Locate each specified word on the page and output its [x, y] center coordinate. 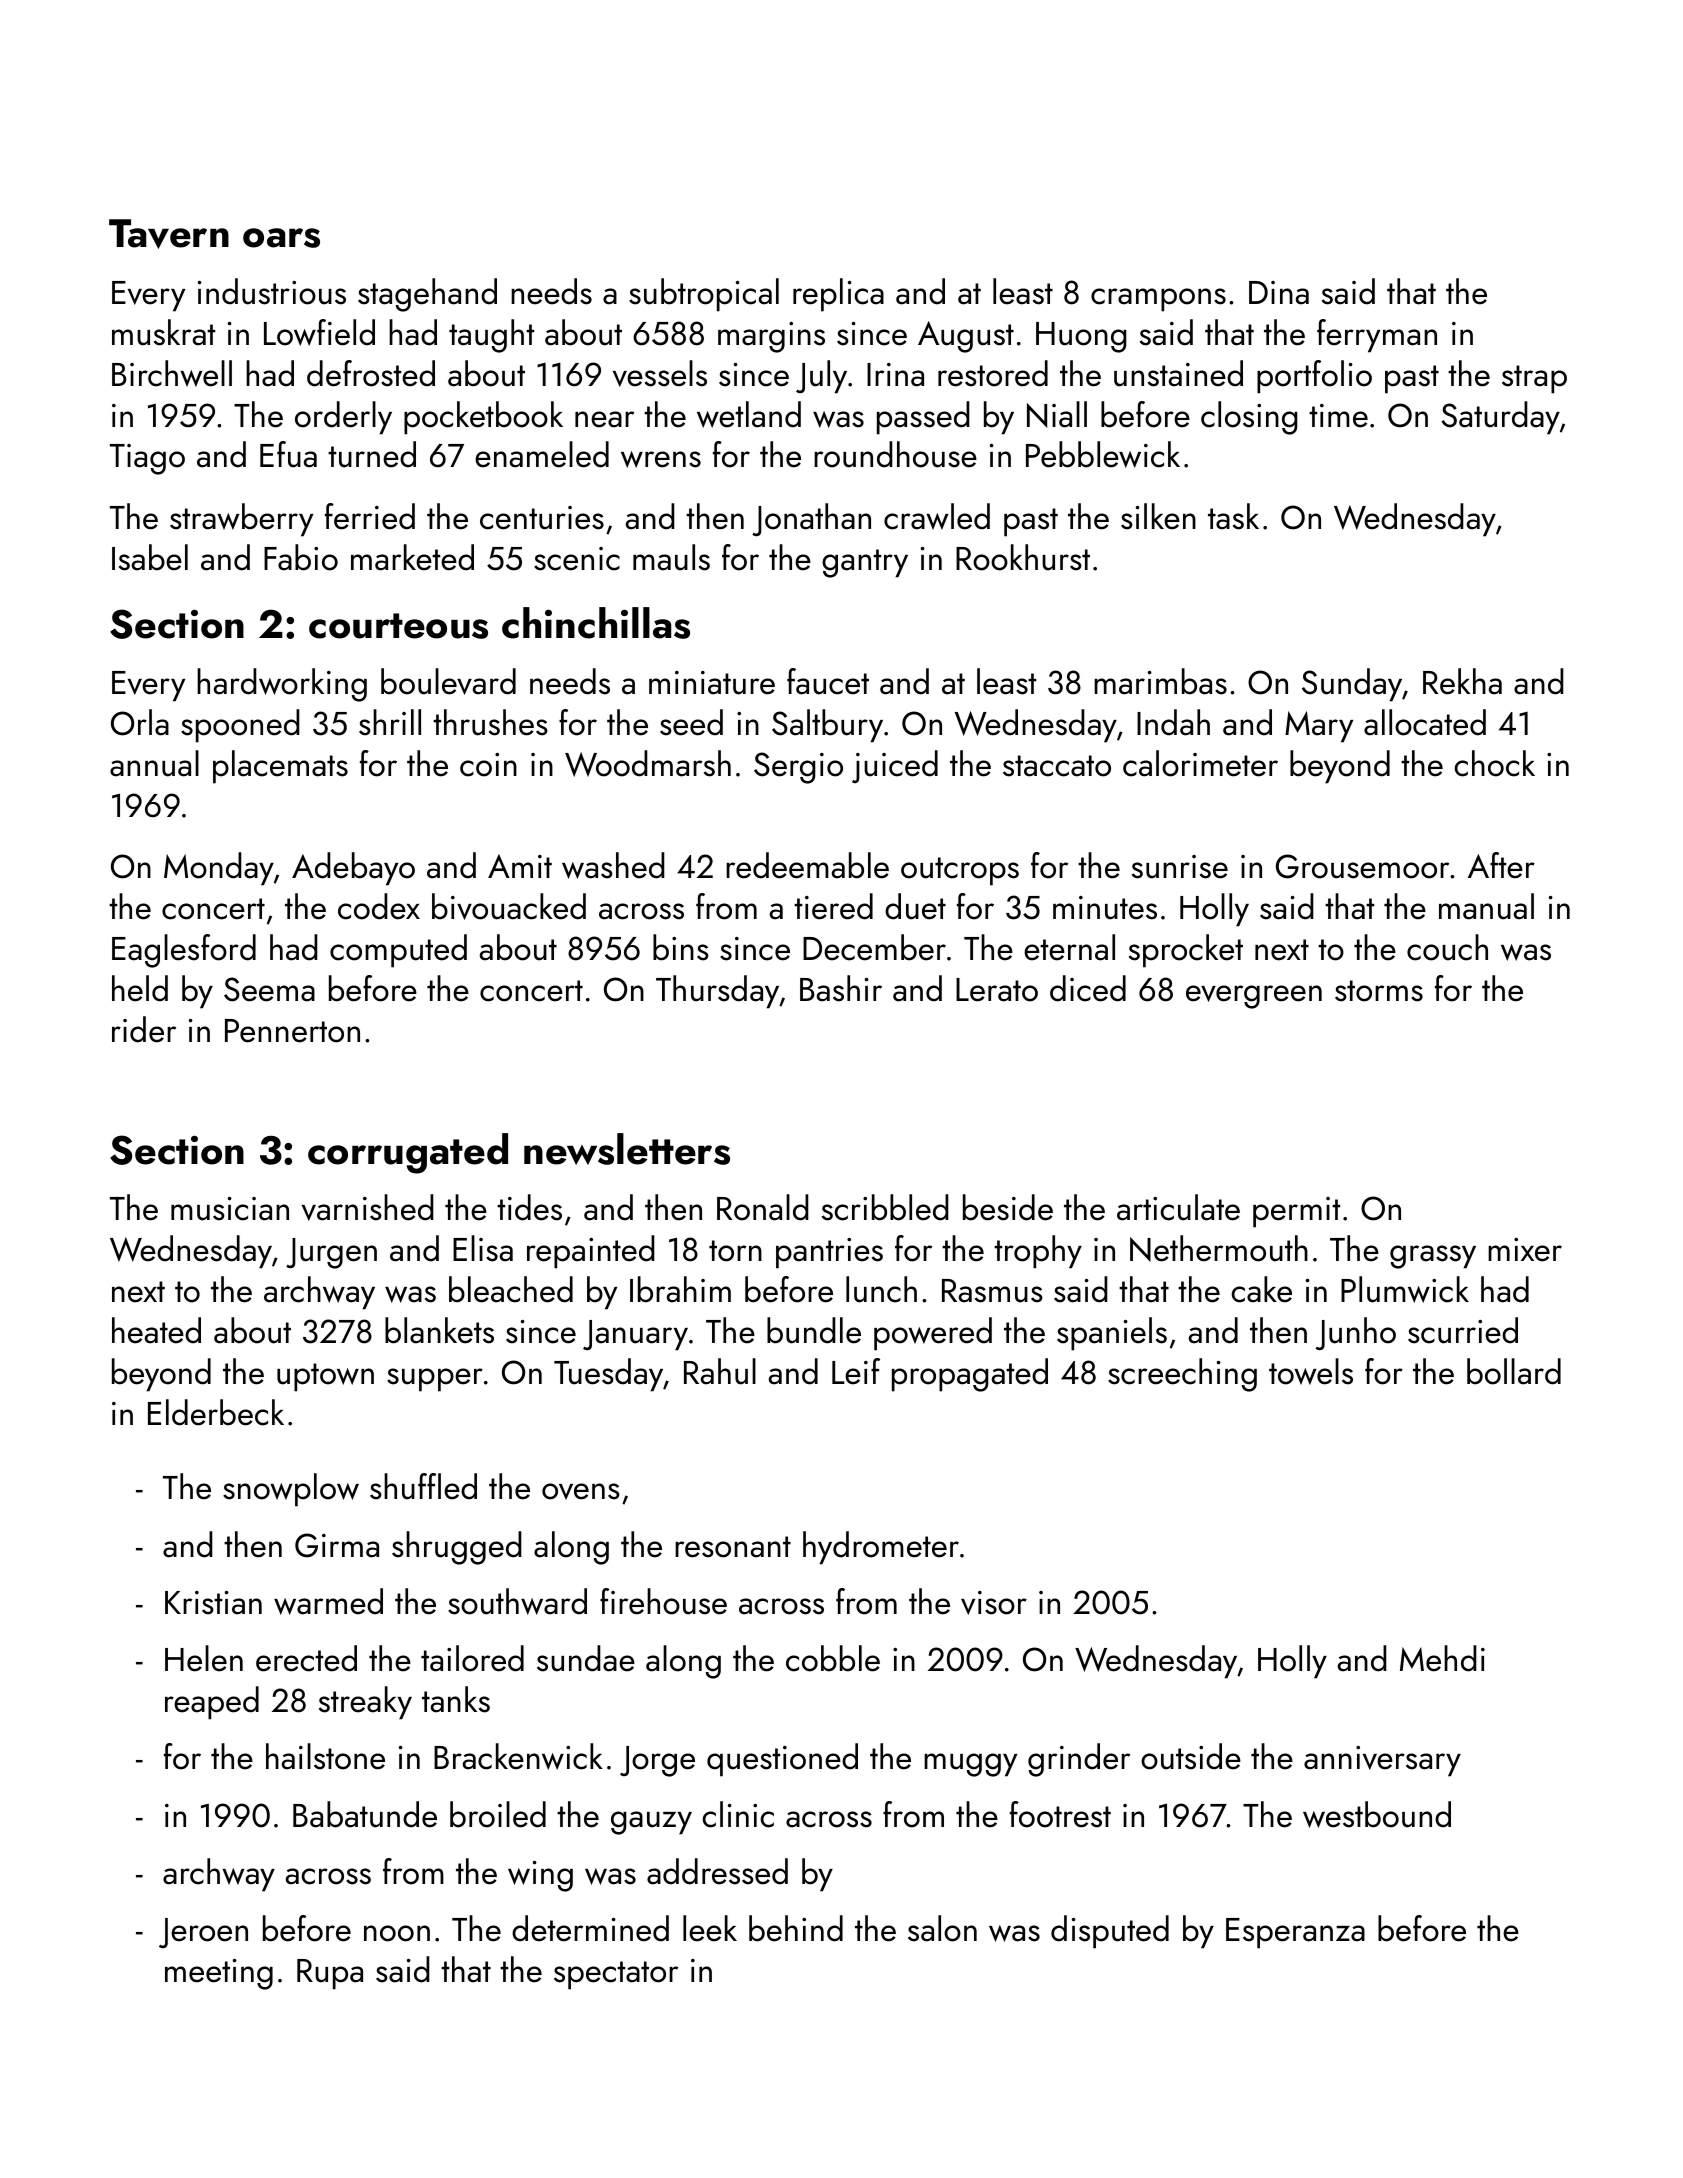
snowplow [291, 1490]
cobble [833, 1658]
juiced [895, 766]
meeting [219, 1974]
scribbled [885, 1207]
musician [230, 1209]
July [821, 377]
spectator [616, 1975]
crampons [1158, 300]
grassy [1433, 1257]
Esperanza [1295, 1933]
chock [1494, 763]
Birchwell [172, 373]
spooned [240, 726]
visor [994, 1603]
